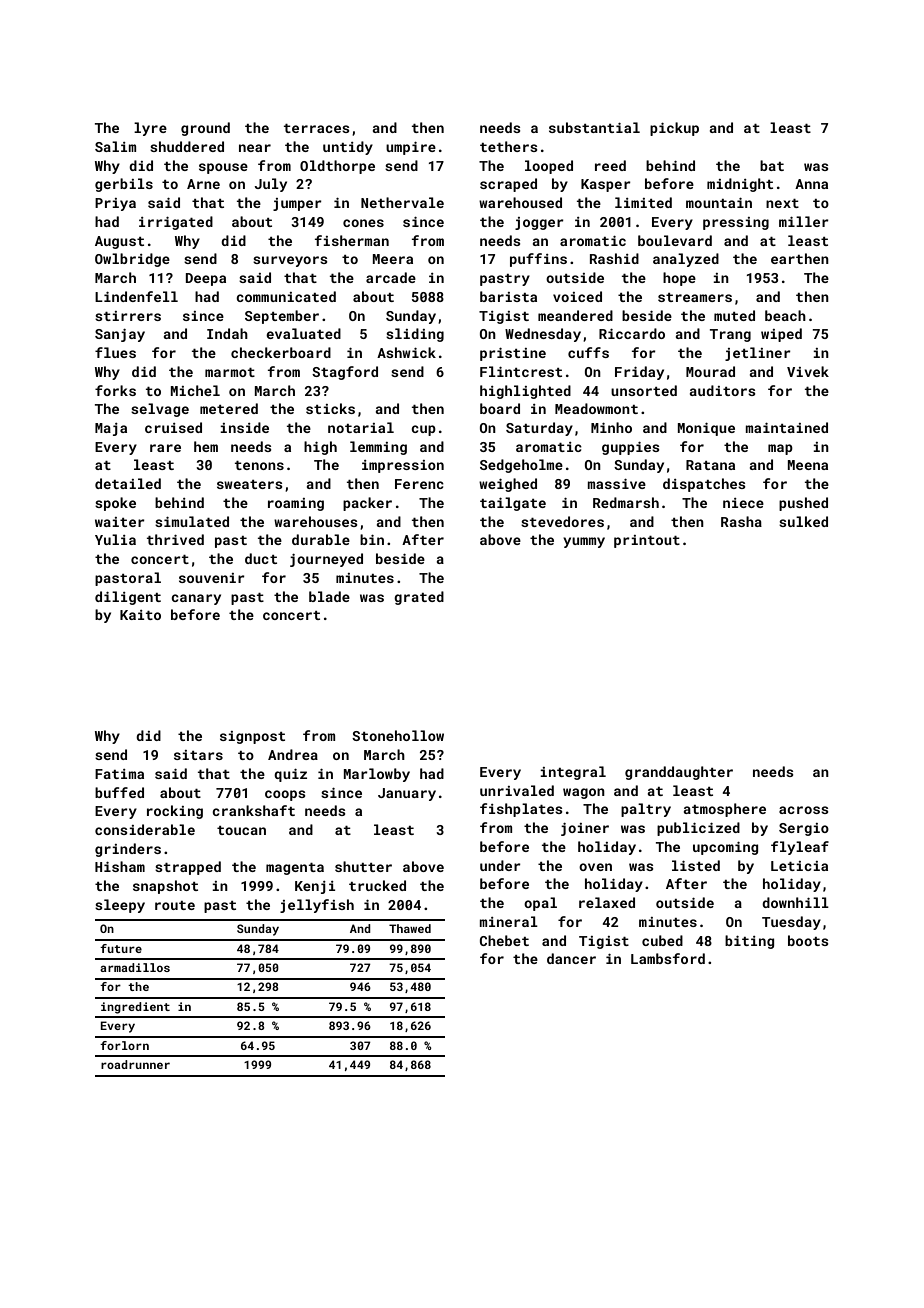 This document has height=1308, width=924. I want to click on grated, so click(419, 598).
